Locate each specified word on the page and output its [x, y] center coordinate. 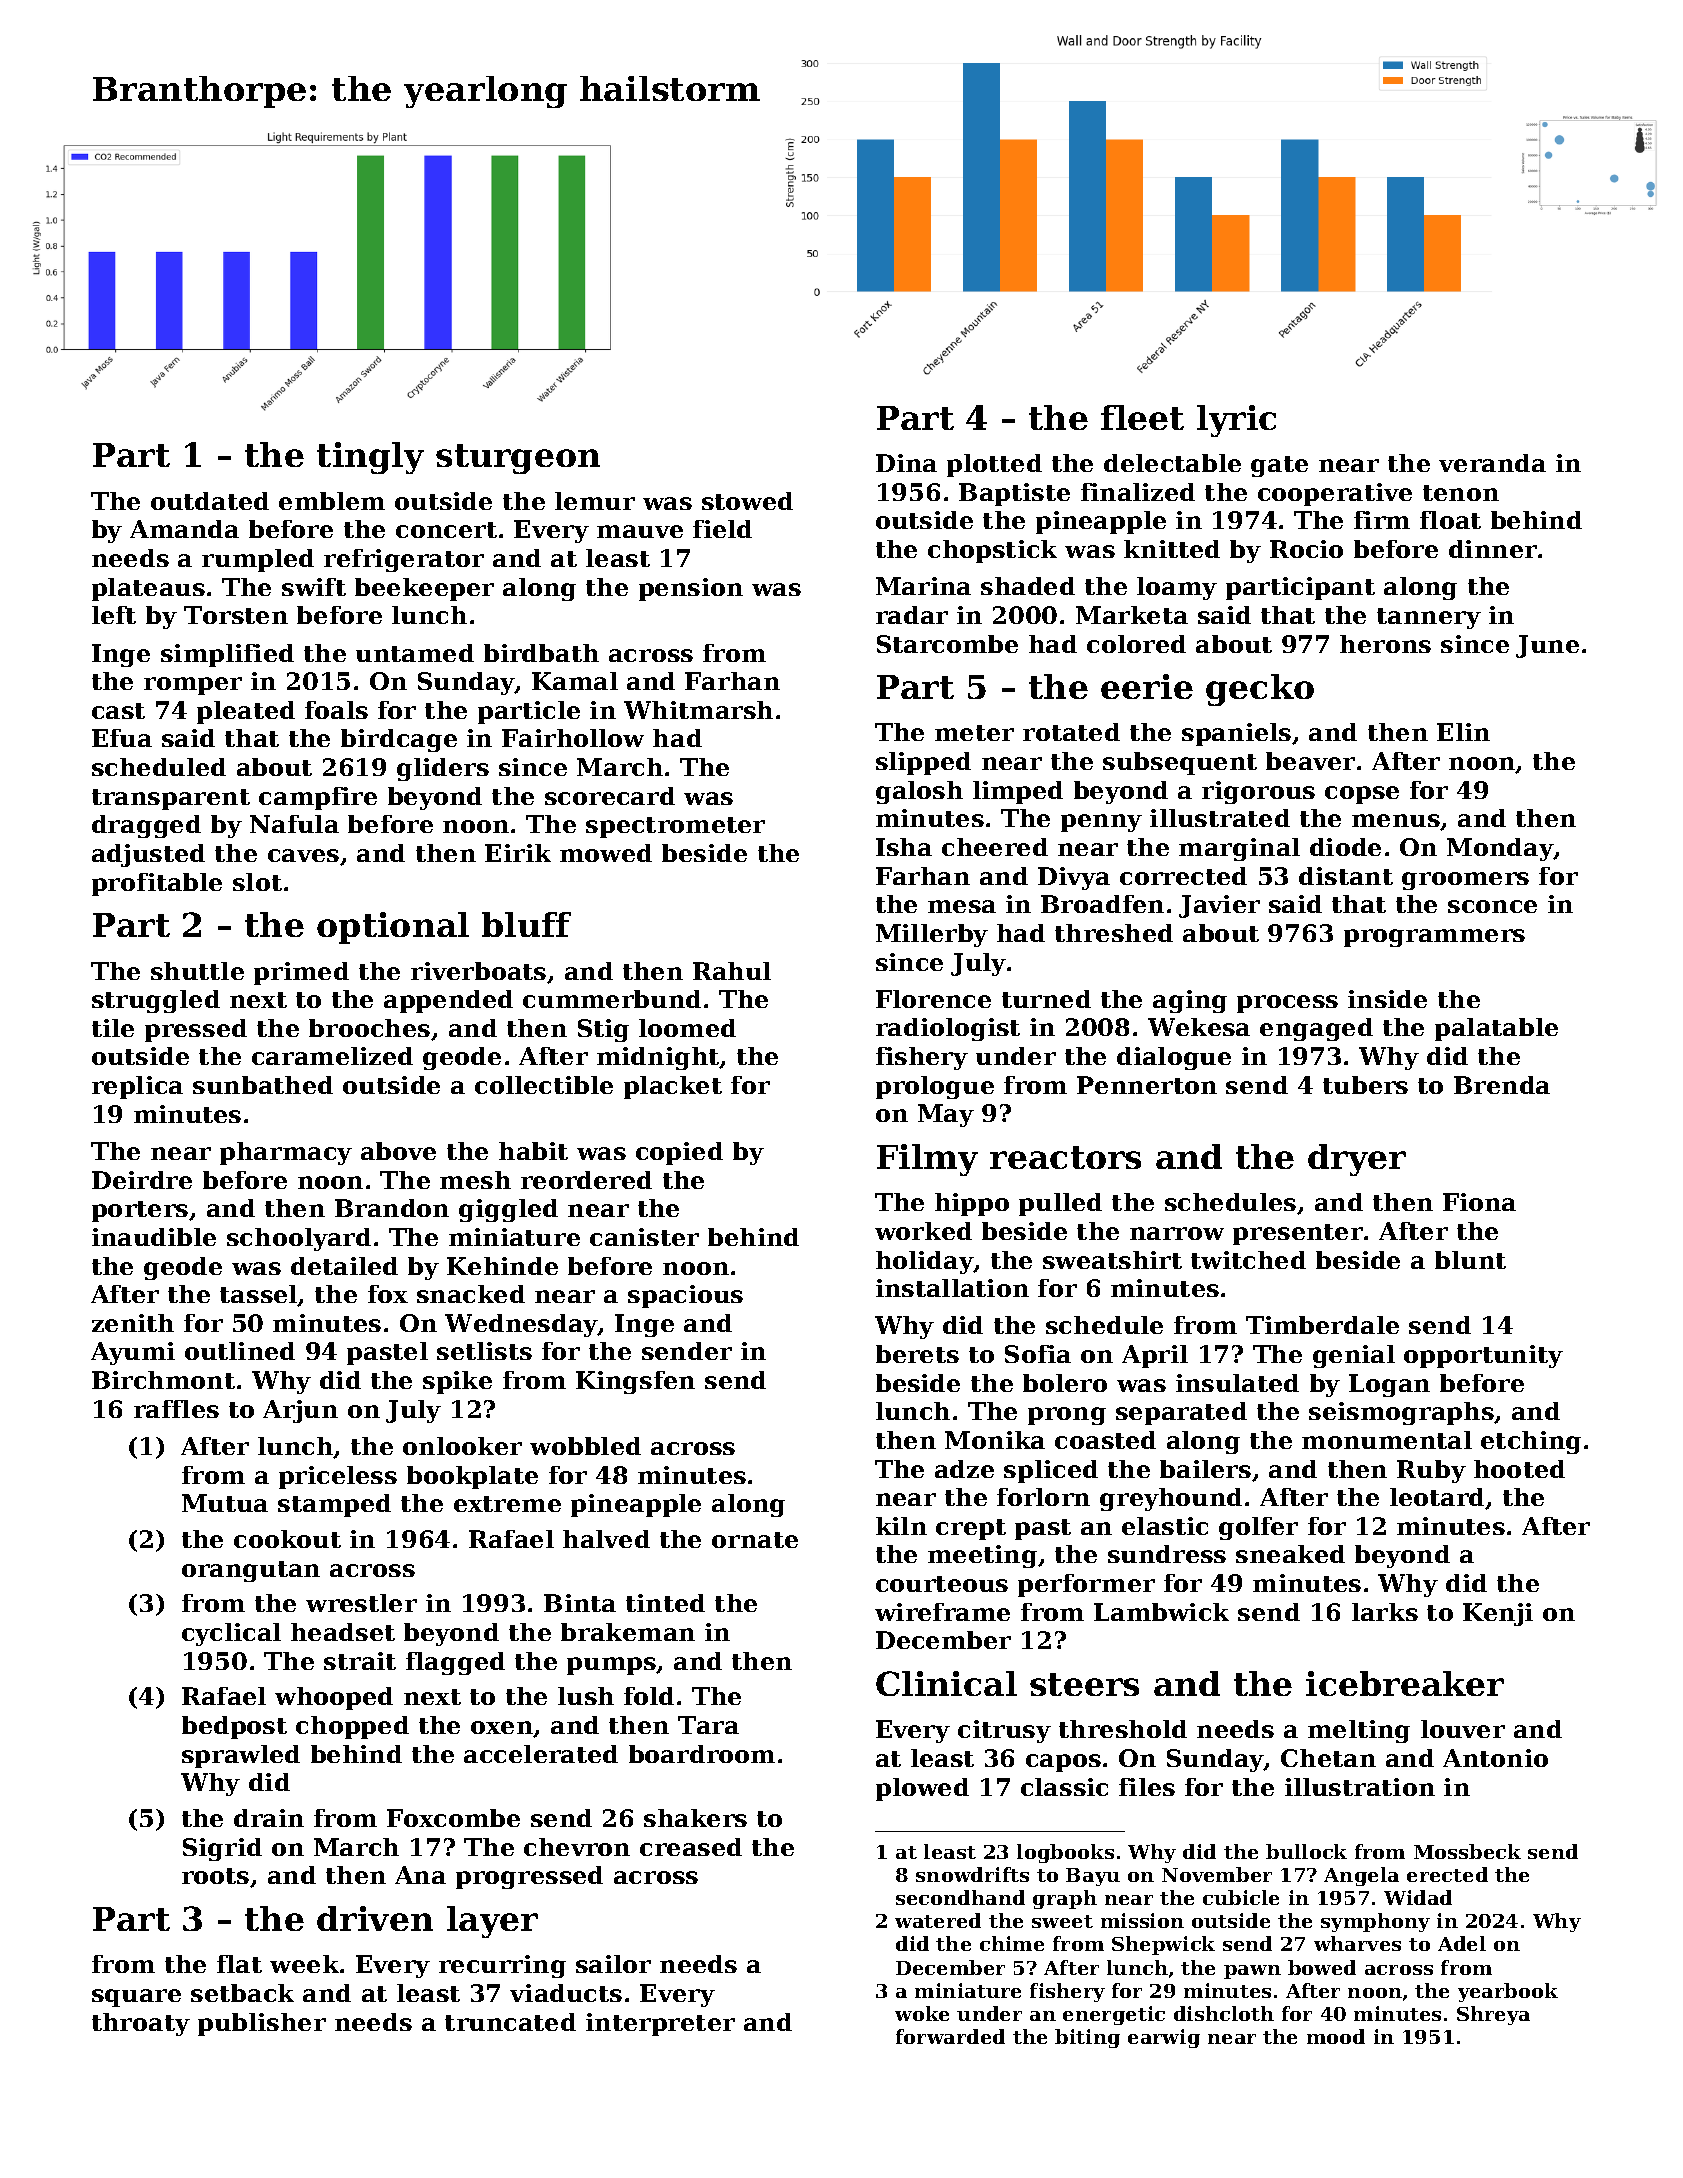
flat [239, 1964]
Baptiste [1014, 494]
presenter [1298, 1234]
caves [303, 855]
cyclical [231, 1634]
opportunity [1483, 1356]
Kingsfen [635, 1382]
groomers [1465, 881]
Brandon [392, 1208]
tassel [259, 1295]
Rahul [732, 971]
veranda [1492, 463]
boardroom [702, 1754]
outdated [210, 501]
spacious [685, 1296]
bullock [1306, 1851]
